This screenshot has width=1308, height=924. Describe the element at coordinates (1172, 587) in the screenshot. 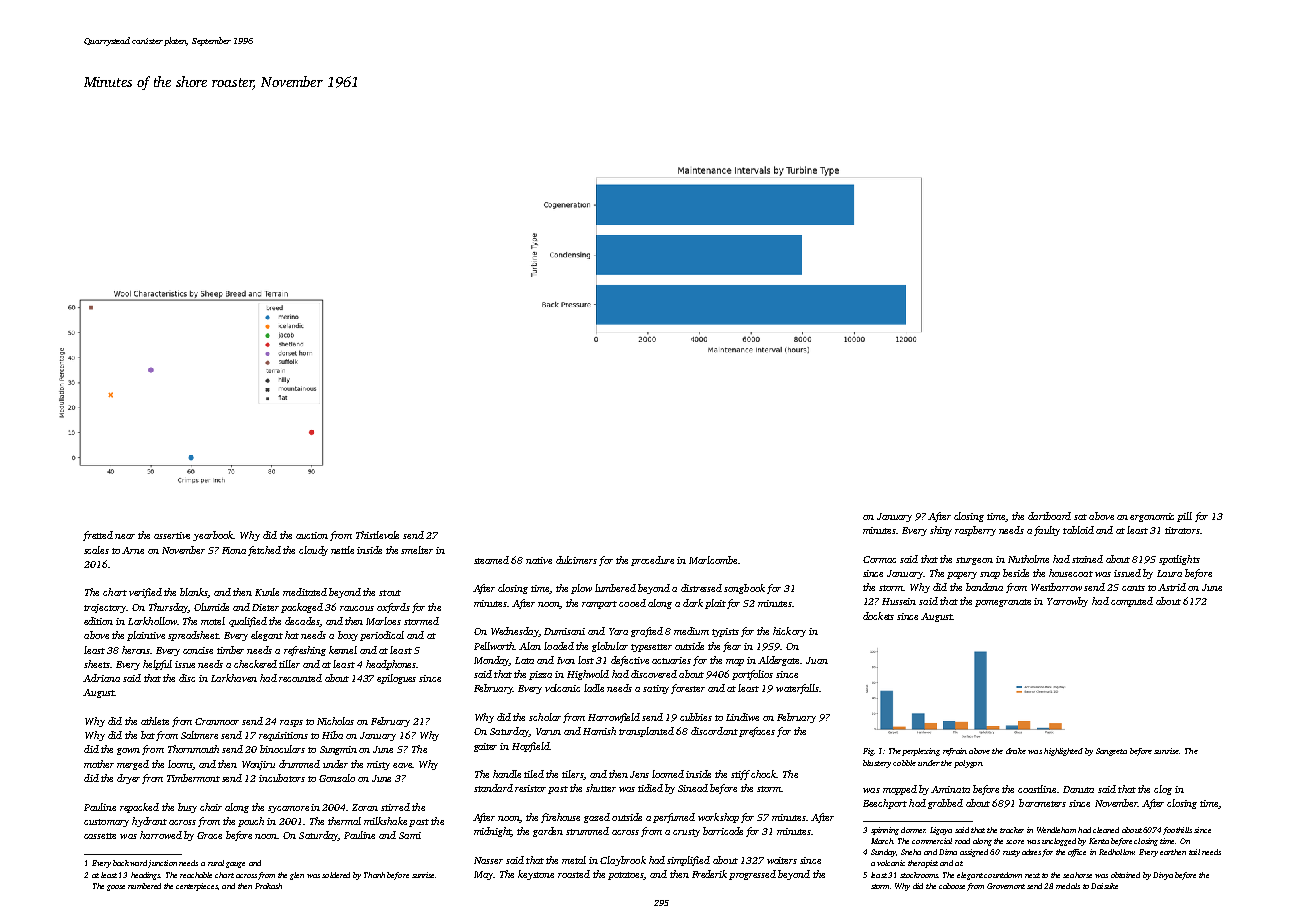

I see `Astrid` at that location.
